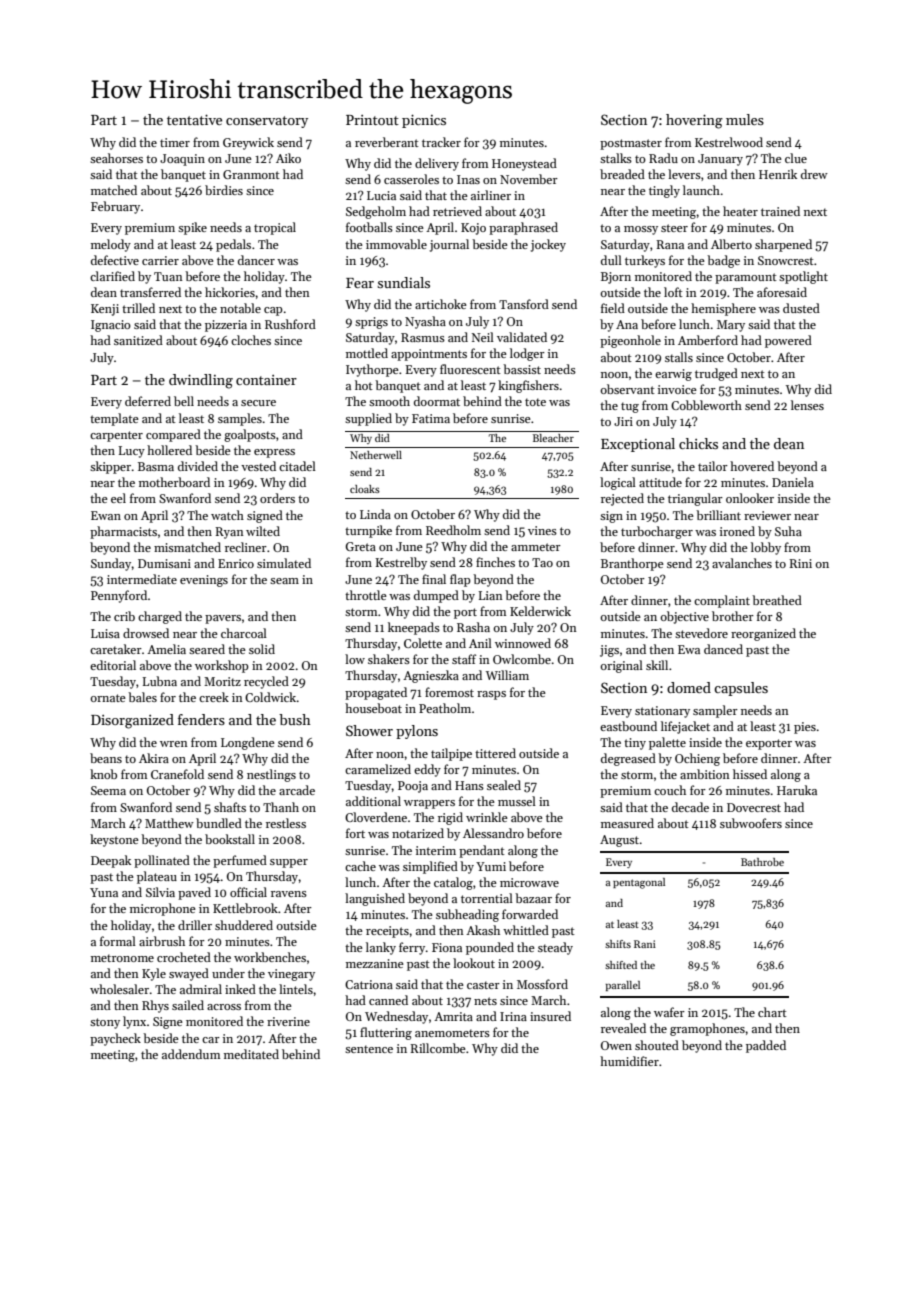 This page has height=1308, width=924. I want to click on lynx, so click(134, 1022).
